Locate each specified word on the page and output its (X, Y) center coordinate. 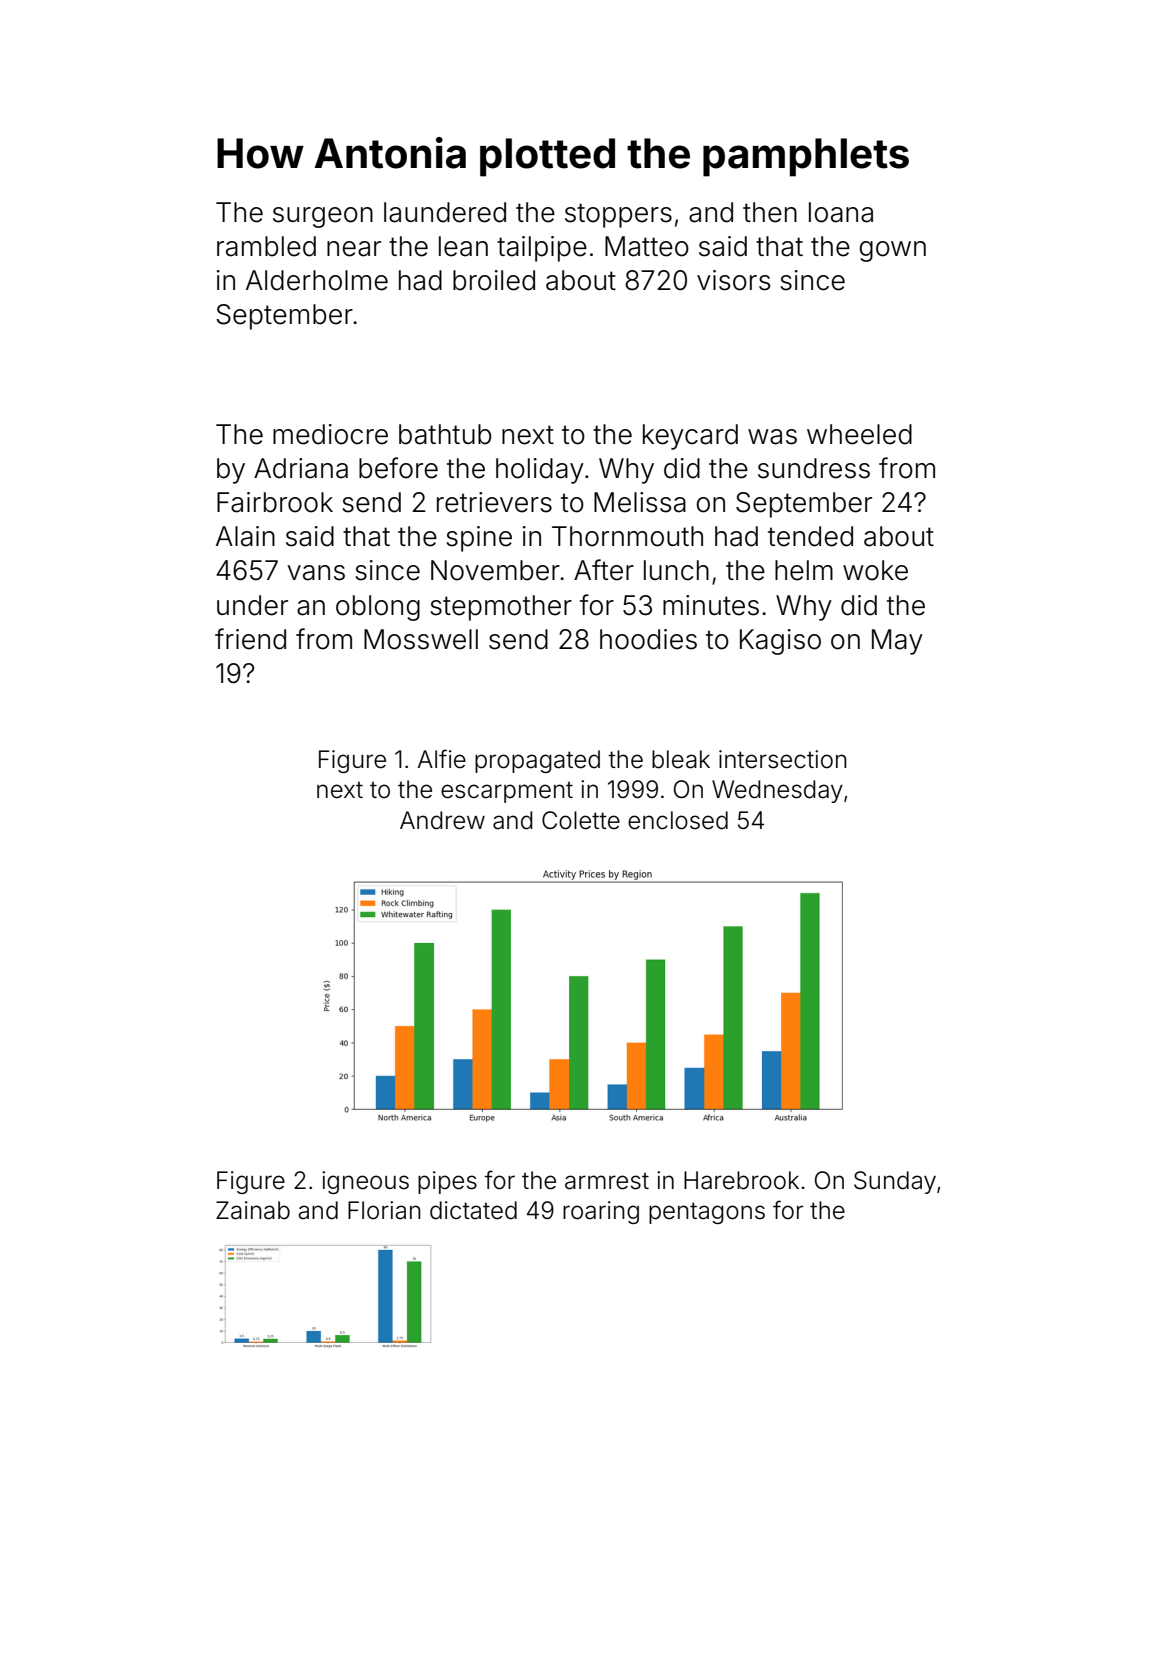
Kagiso (780, 642)
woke (875, 570)
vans (316, 573)
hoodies (648, 639)
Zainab (253, 1210)
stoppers (618, 215)
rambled (266, 246)
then (770, 212)
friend (250, 639)
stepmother (501, 608)
